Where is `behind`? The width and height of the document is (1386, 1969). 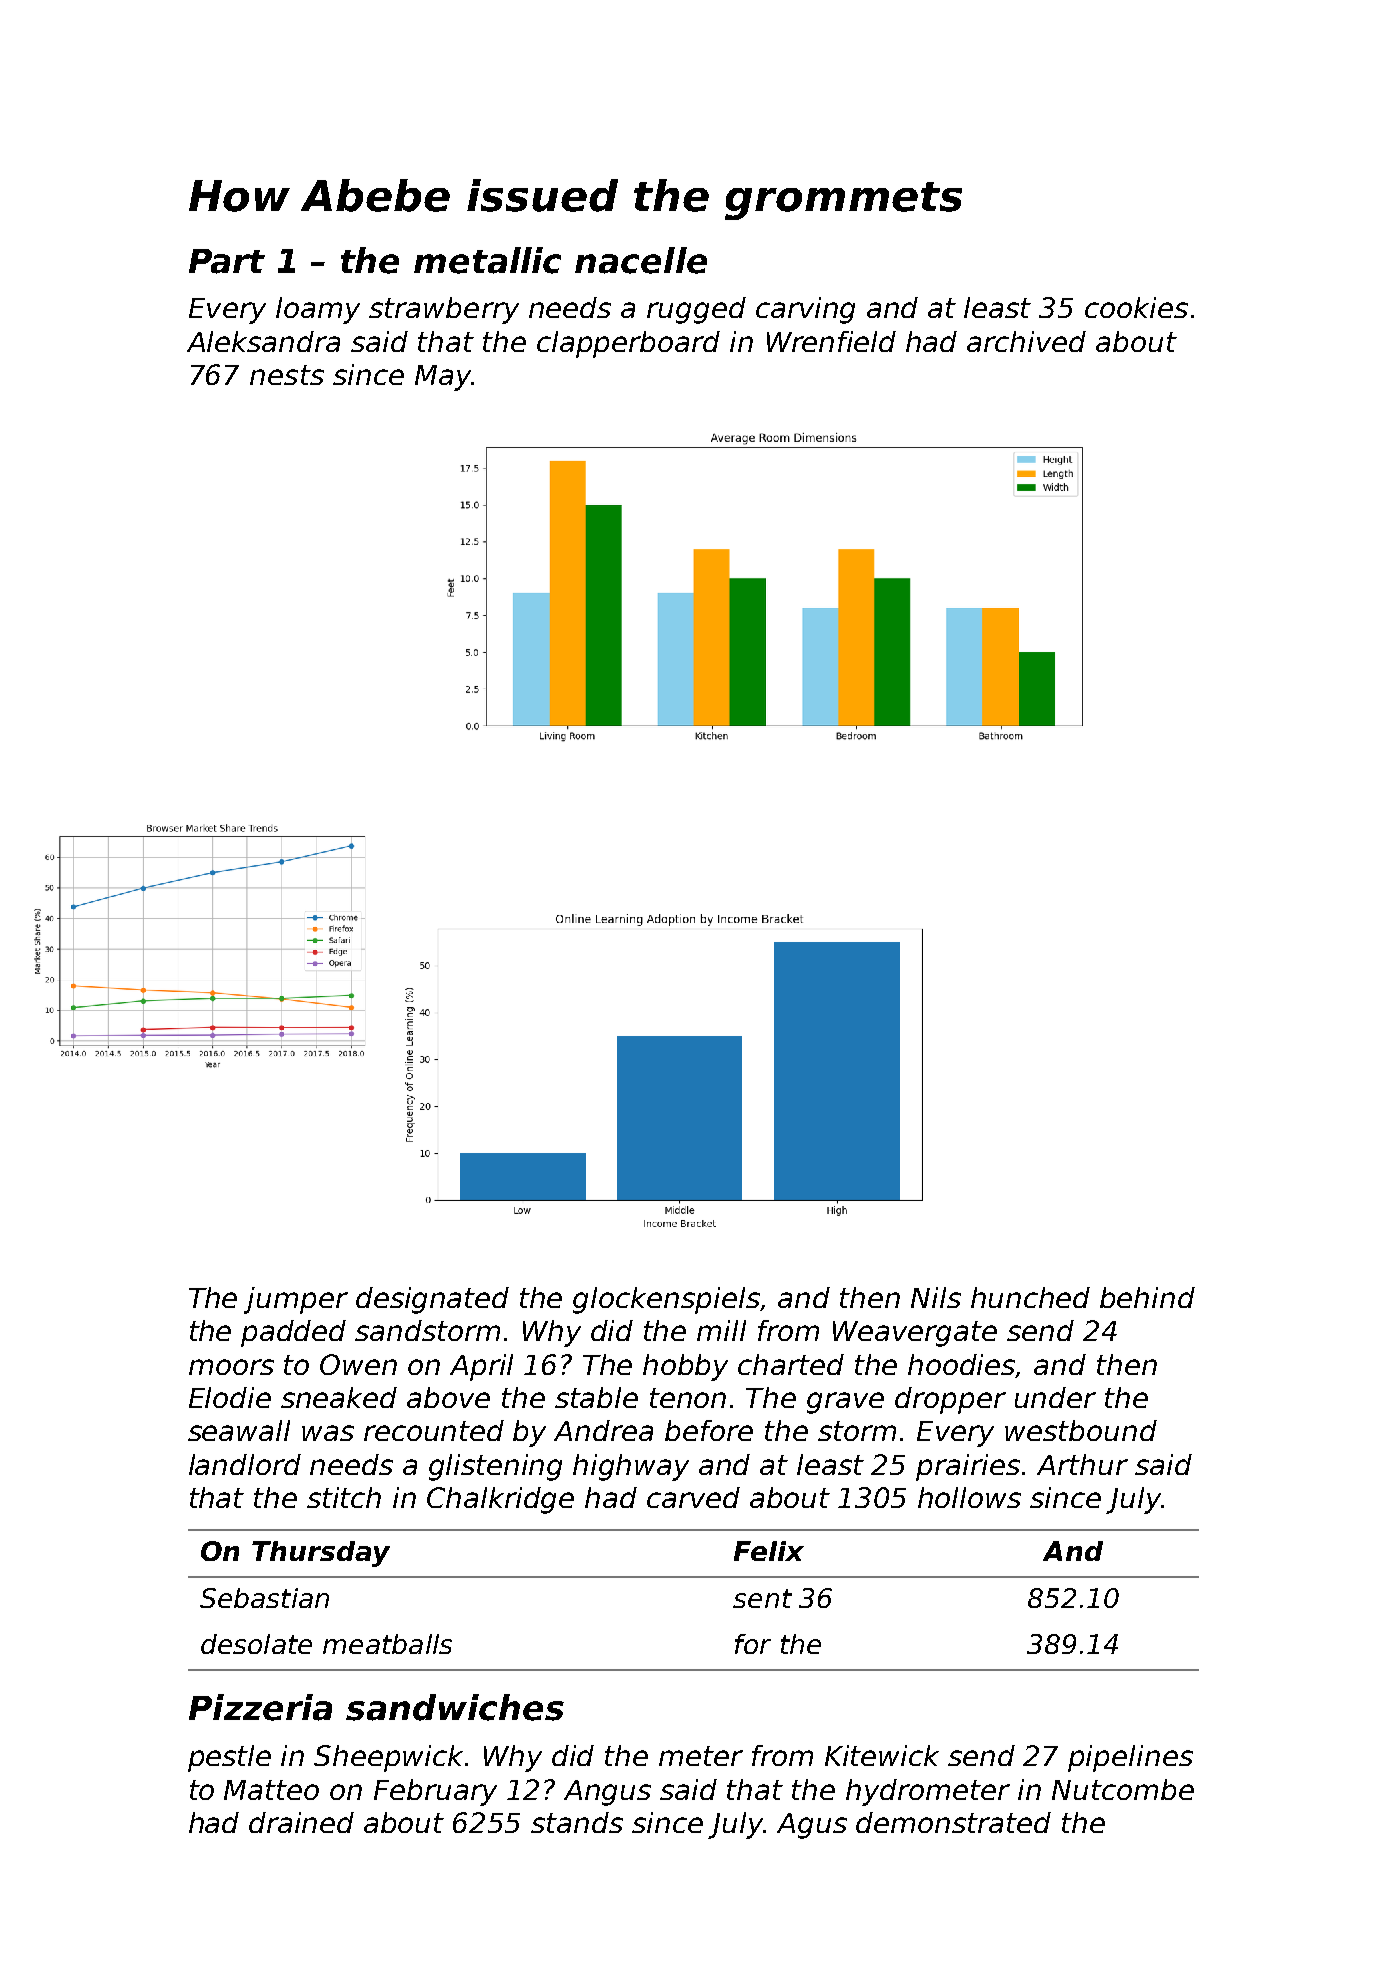
behind is located at coordinates (1147, 1297).
